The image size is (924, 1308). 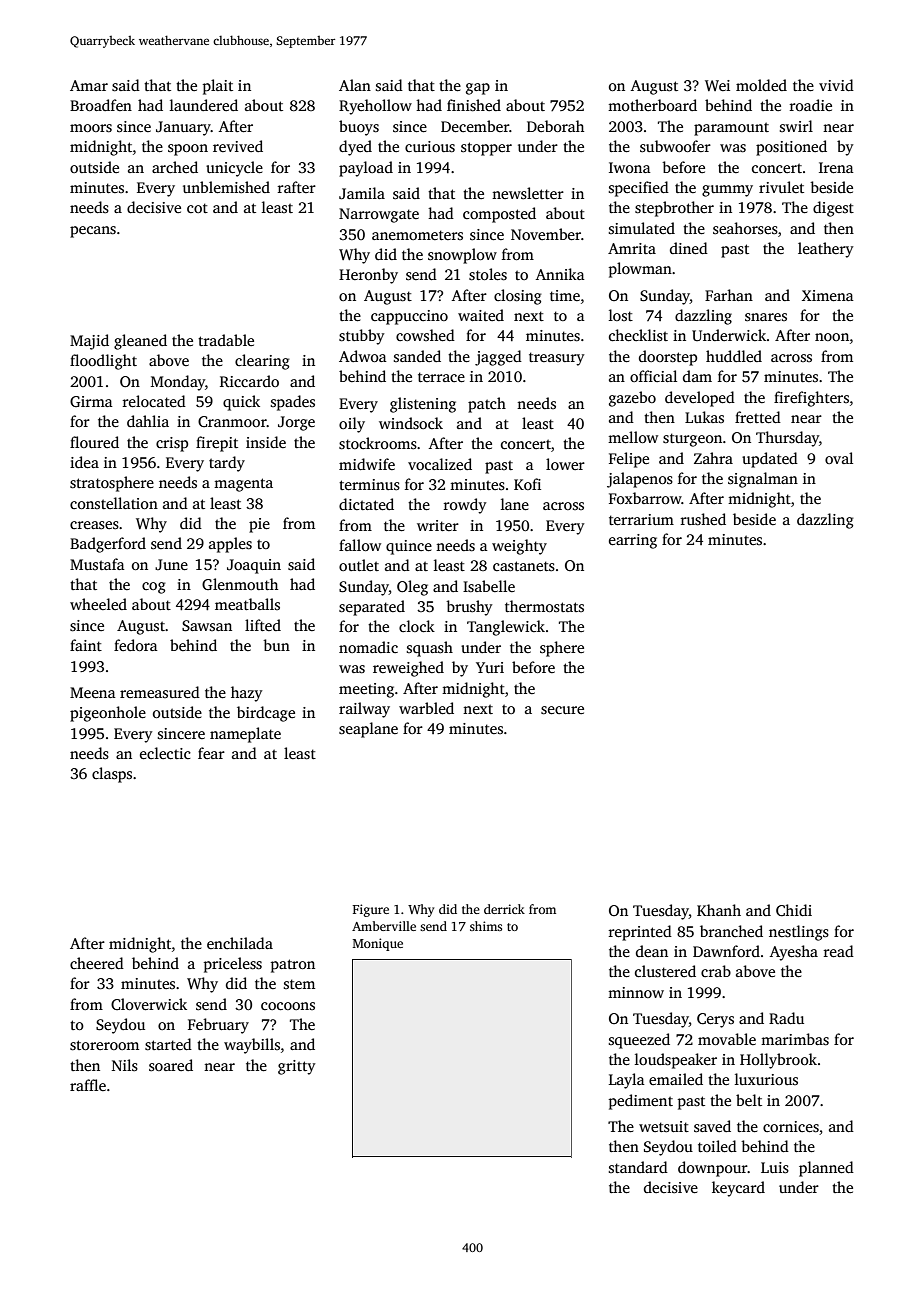 What do you see at coordinates (562, 710) in the document?
I see `secure` at bounding box center [562, 710].
